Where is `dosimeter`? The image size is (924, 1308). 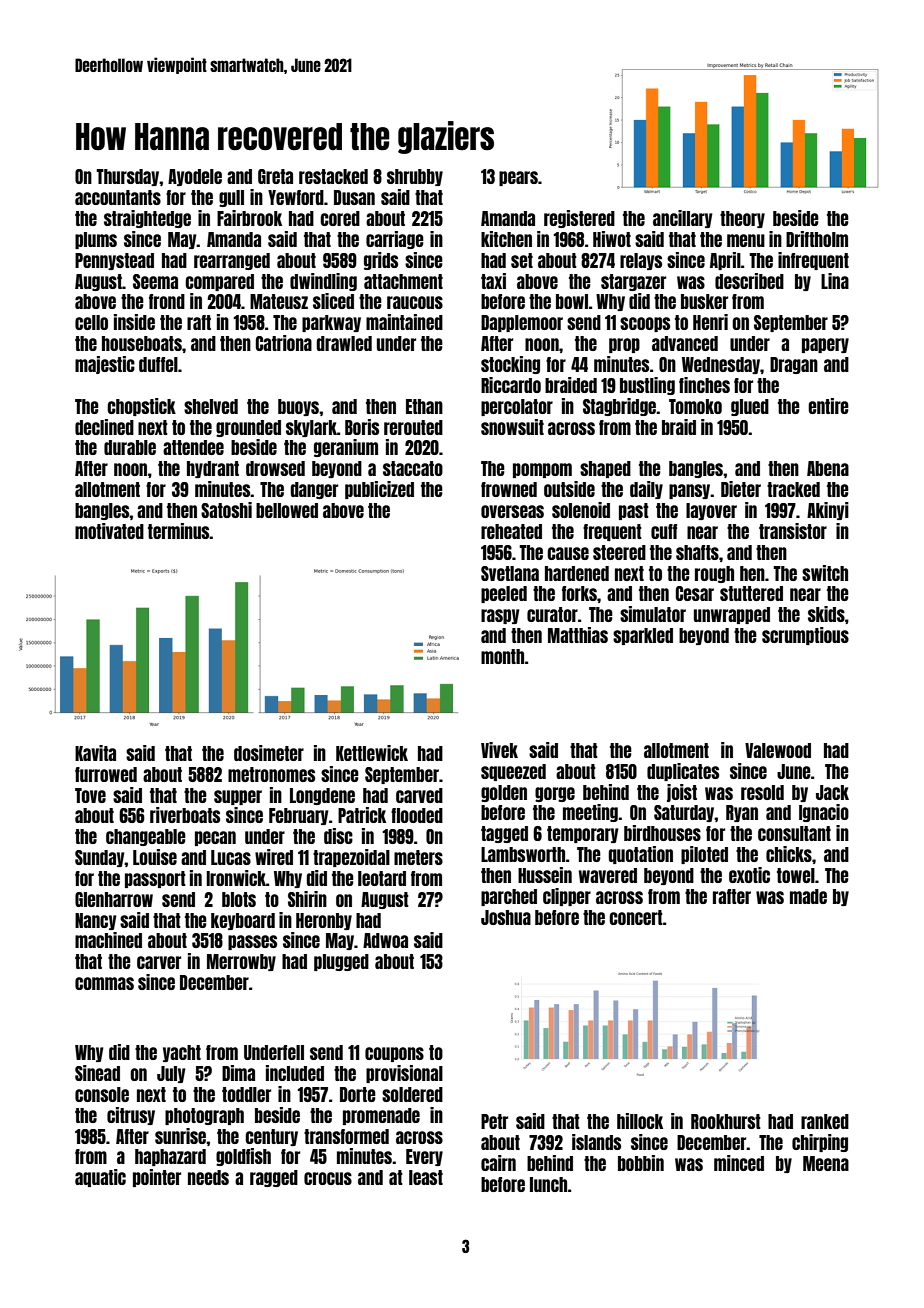 dosimeter is located at coordinates (269, 753).
